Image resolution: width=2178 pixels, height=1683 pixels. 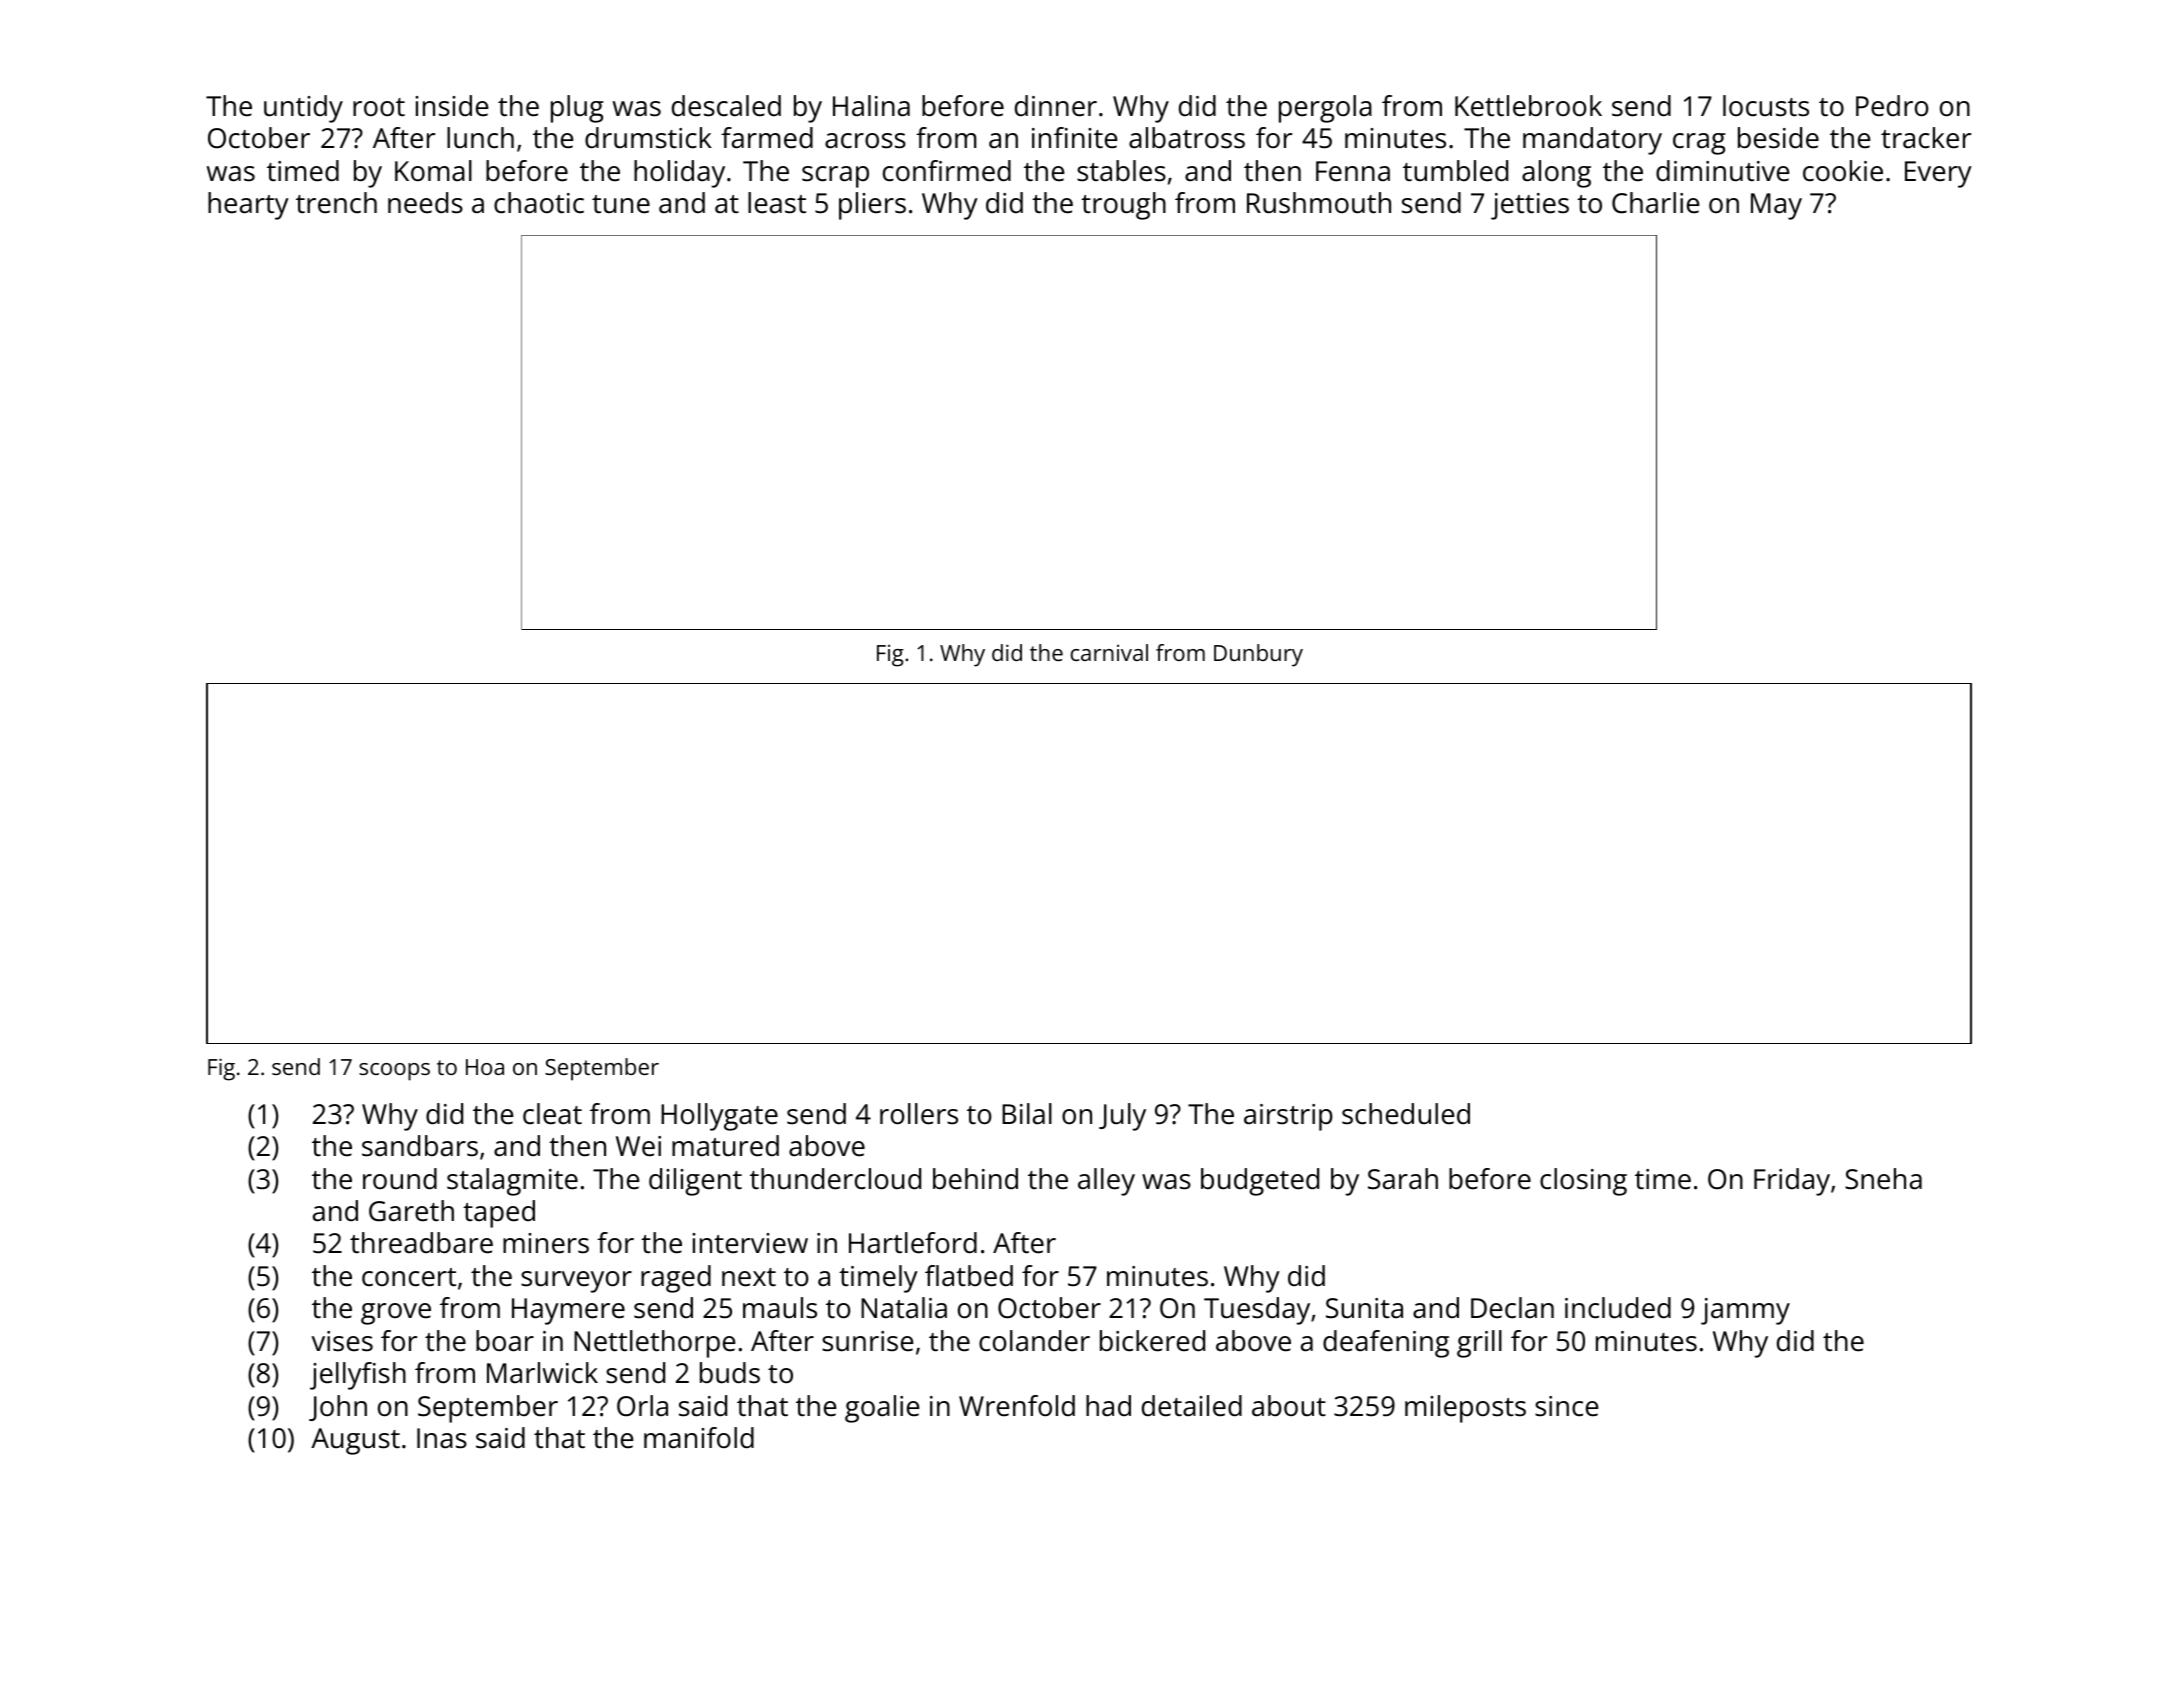 I want to click on deafening, so click(x=1386, y=1344).
